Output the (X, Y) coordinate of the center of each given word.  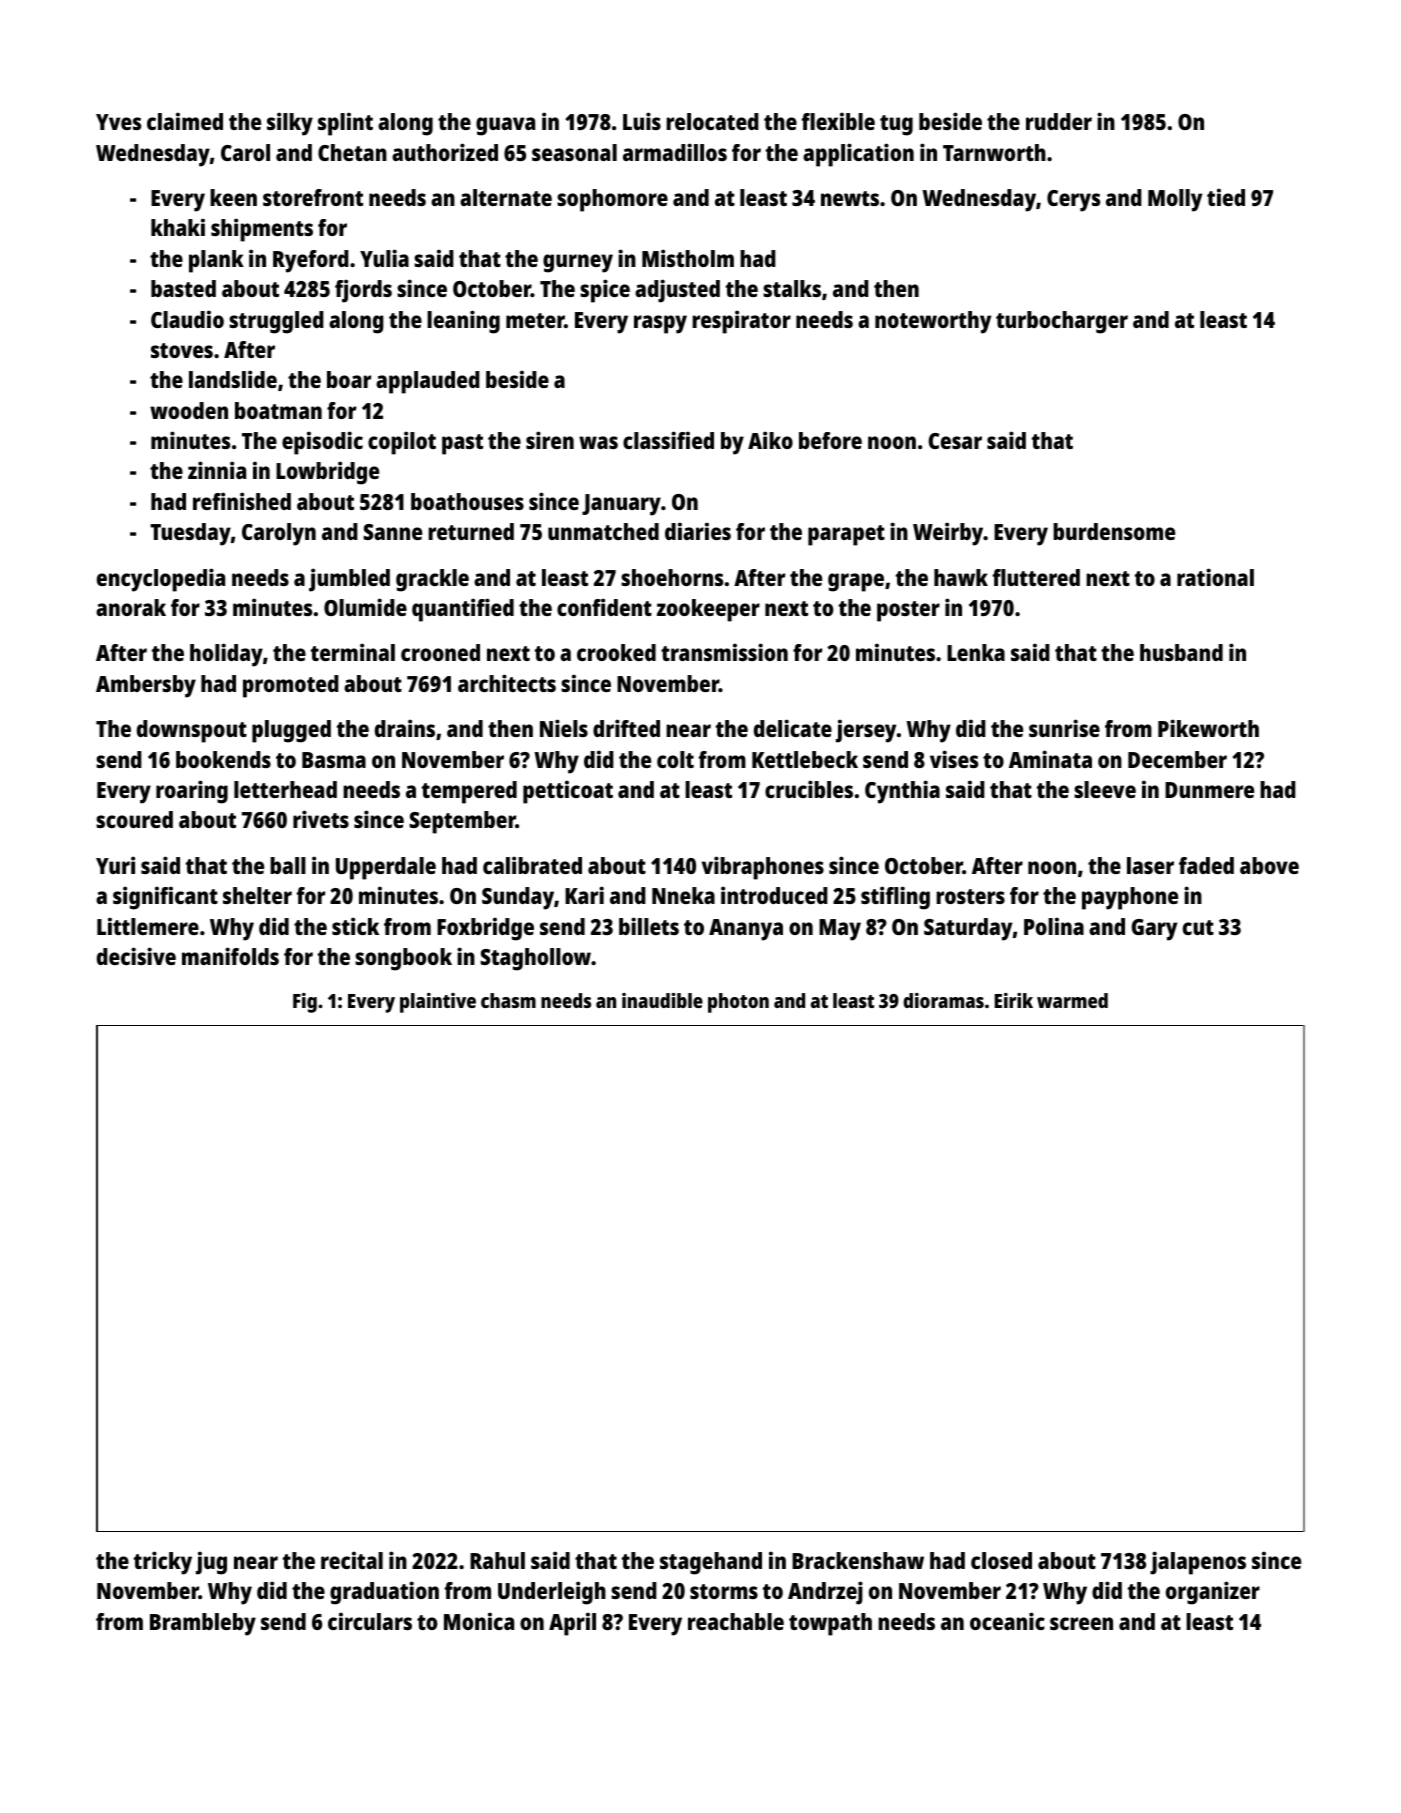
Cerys (1073, 201)
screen (1081, 1623)
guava (505, 126)
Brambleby (203, 1624)
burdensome (1114, 531)
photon (738, 1003)
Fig (305, 1003)
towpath (830, 1624)
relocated (712, 121)
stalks (792, 288)
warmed (1072, 1000)
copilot (402, 443)
